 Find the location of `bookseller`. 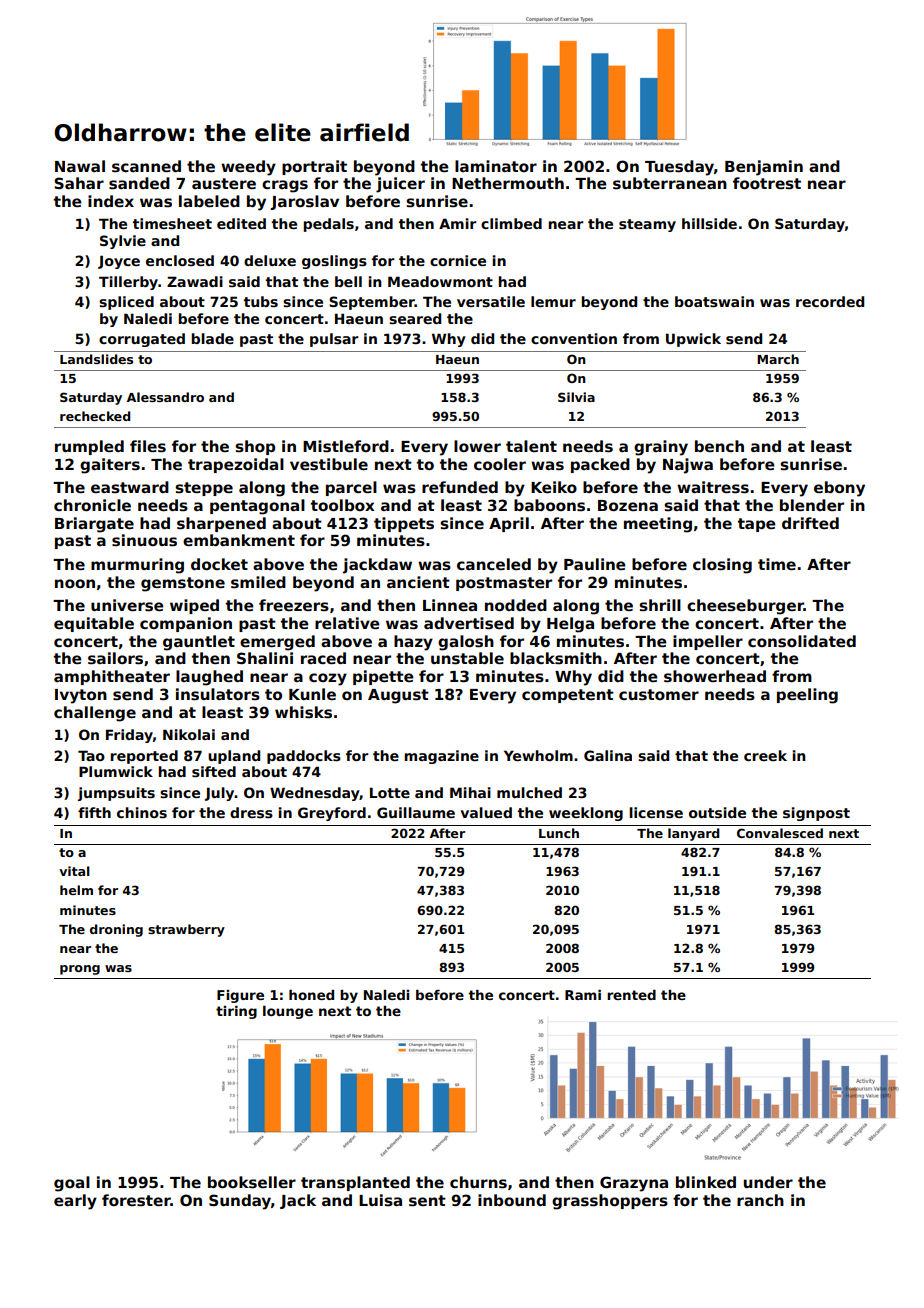

bookseller is located at coordinates (252, 1182).
